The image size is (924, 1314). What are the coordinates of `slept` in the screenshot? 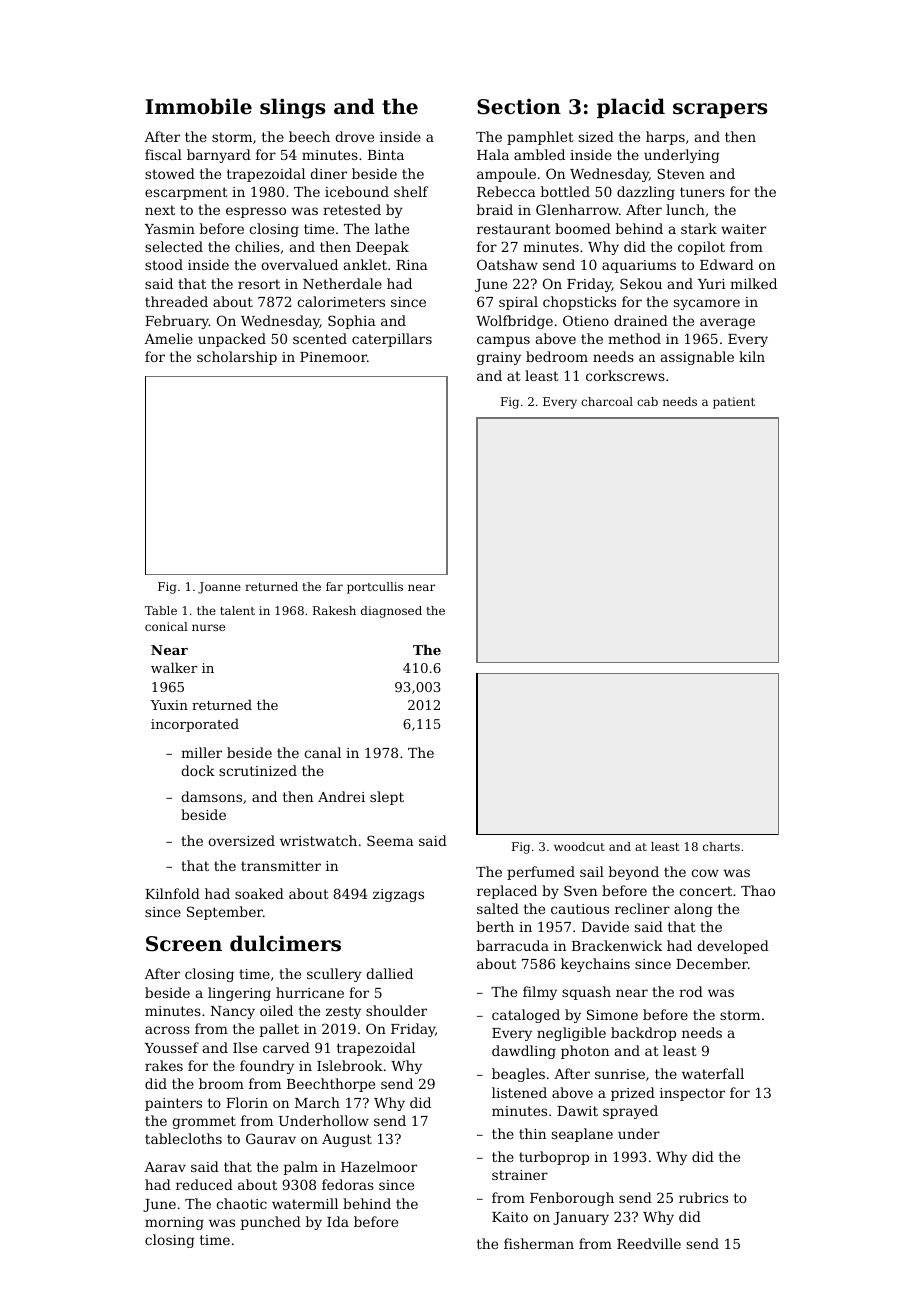 It's located at (387, 798).
